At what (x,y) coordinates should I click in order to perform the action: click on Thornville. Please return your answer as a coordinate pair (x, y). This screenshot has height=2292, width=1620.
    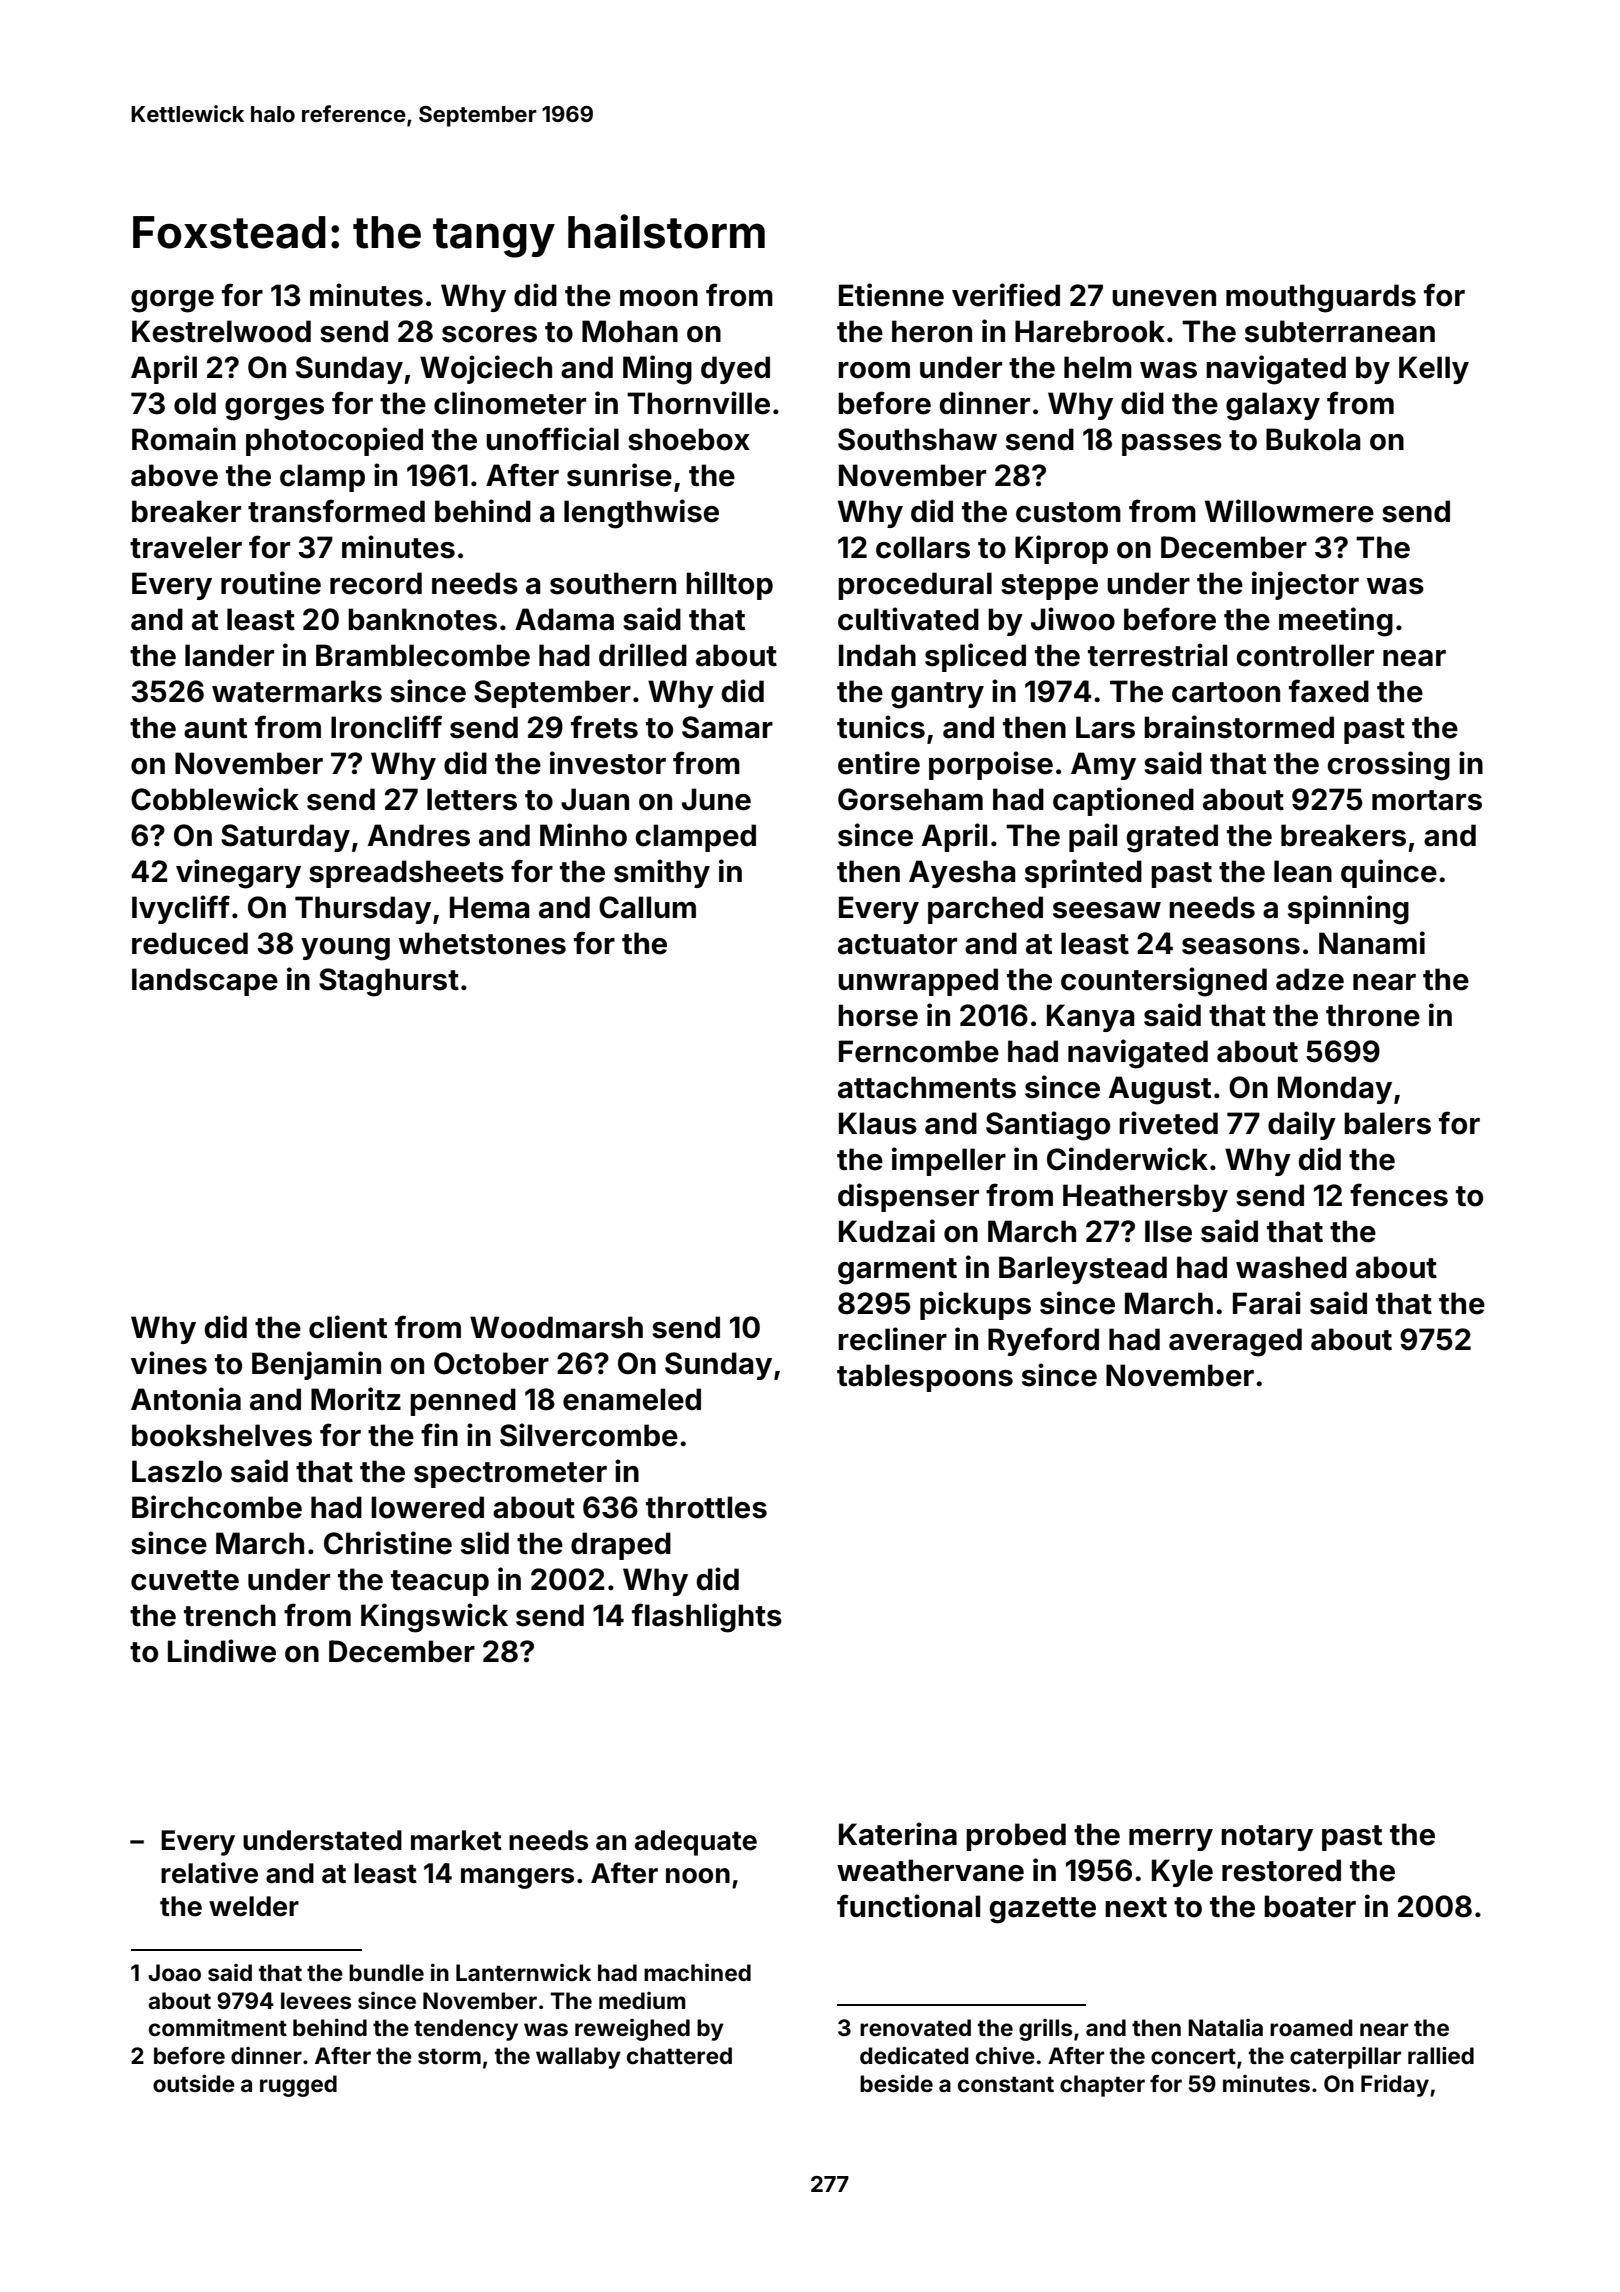
    Looking at the image, I should click on (698, 403).
